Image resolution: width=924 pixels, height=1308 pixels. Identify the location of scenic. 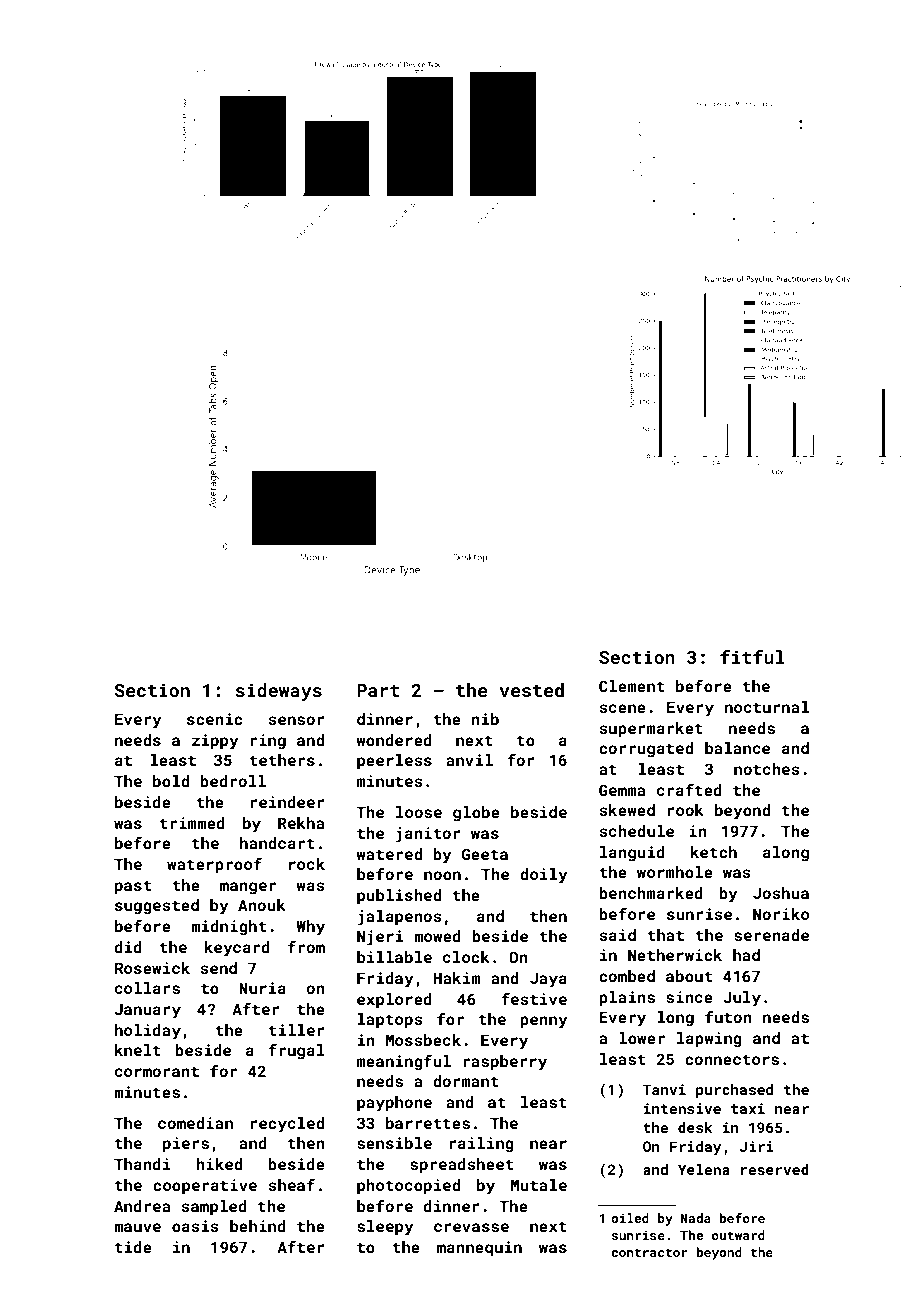
(214, 719).
